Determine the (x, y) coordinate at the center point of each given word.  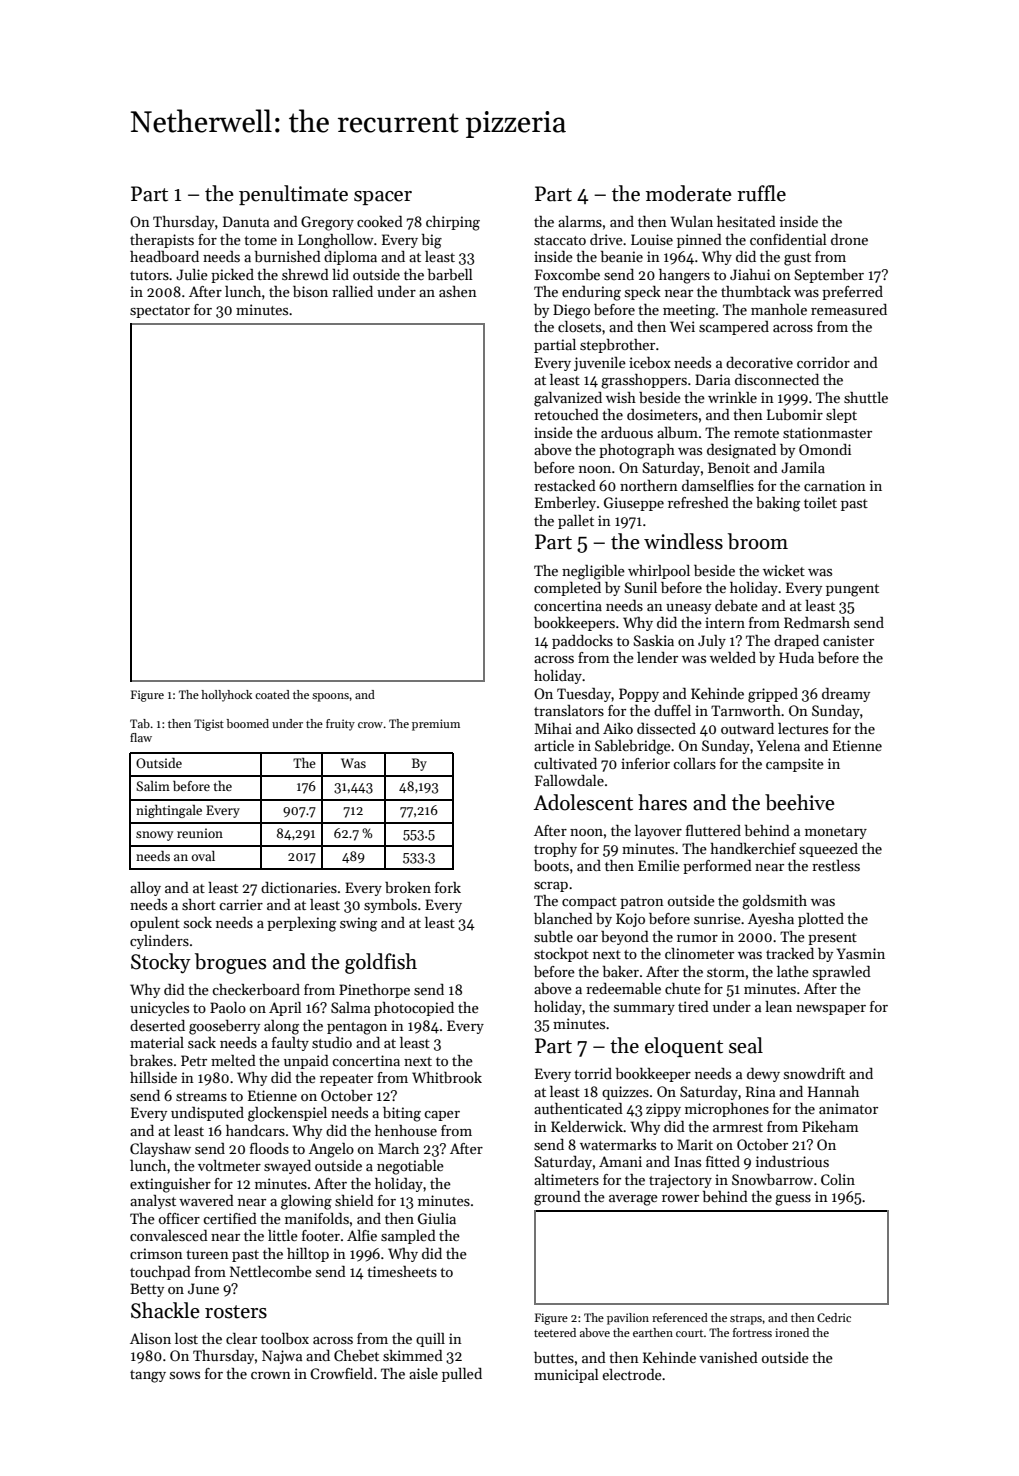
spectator (160, 312)
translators (569, 710)
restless (836, 865)
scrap (551, 887)
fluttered (713, 830)
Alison (150, 1338)
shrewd (305, 274)
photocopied (414, 1009)
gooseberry (224, 1027)
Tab (140, 723)
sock (198, 922)
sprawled (842, 973)
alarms (580, 221)
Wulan (691, 221)
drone (849, 239)
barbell (450, 274)
